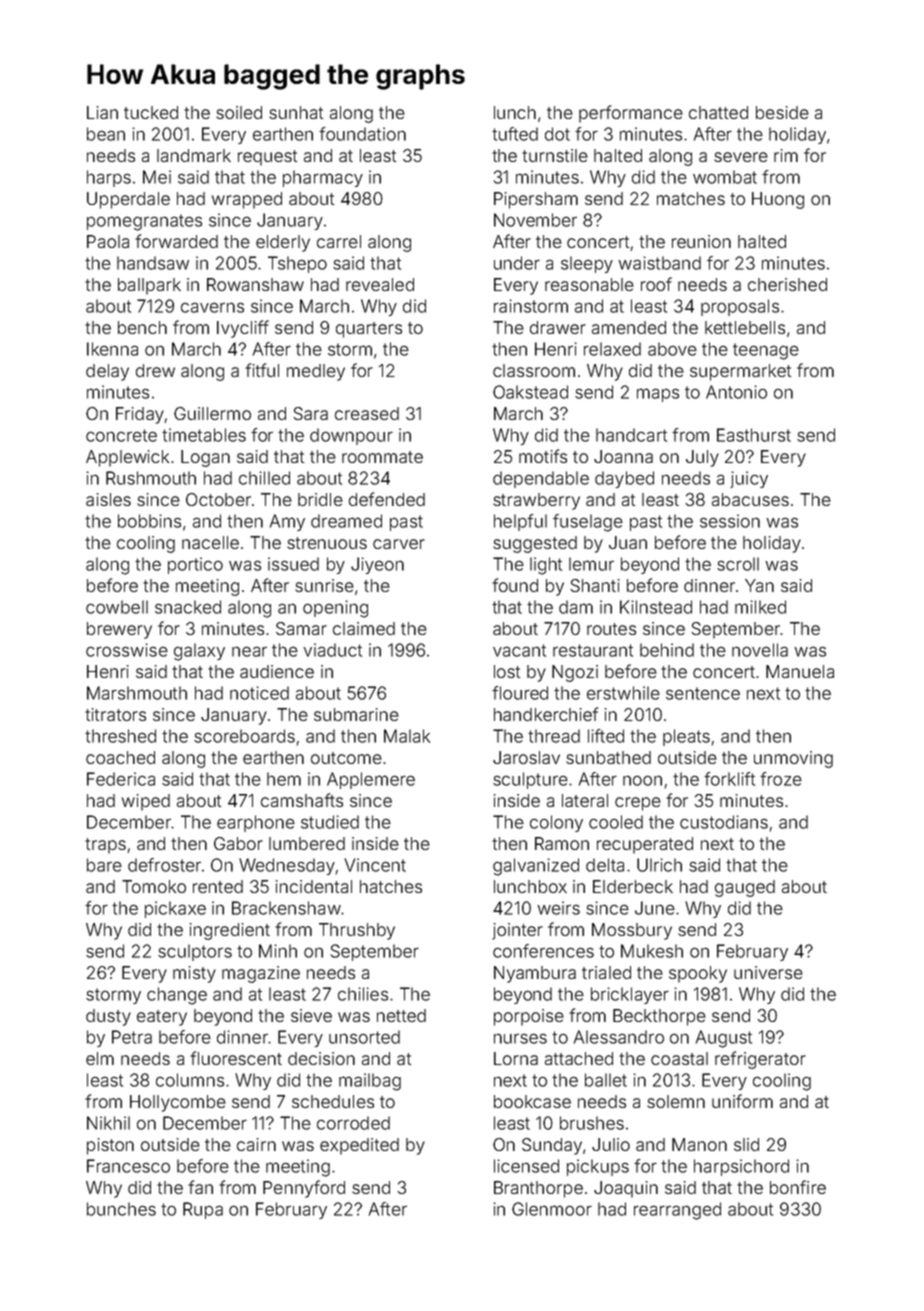  Describe the element at coordinates (515, 134) in the screenshot. I see `tufted` at that location.
